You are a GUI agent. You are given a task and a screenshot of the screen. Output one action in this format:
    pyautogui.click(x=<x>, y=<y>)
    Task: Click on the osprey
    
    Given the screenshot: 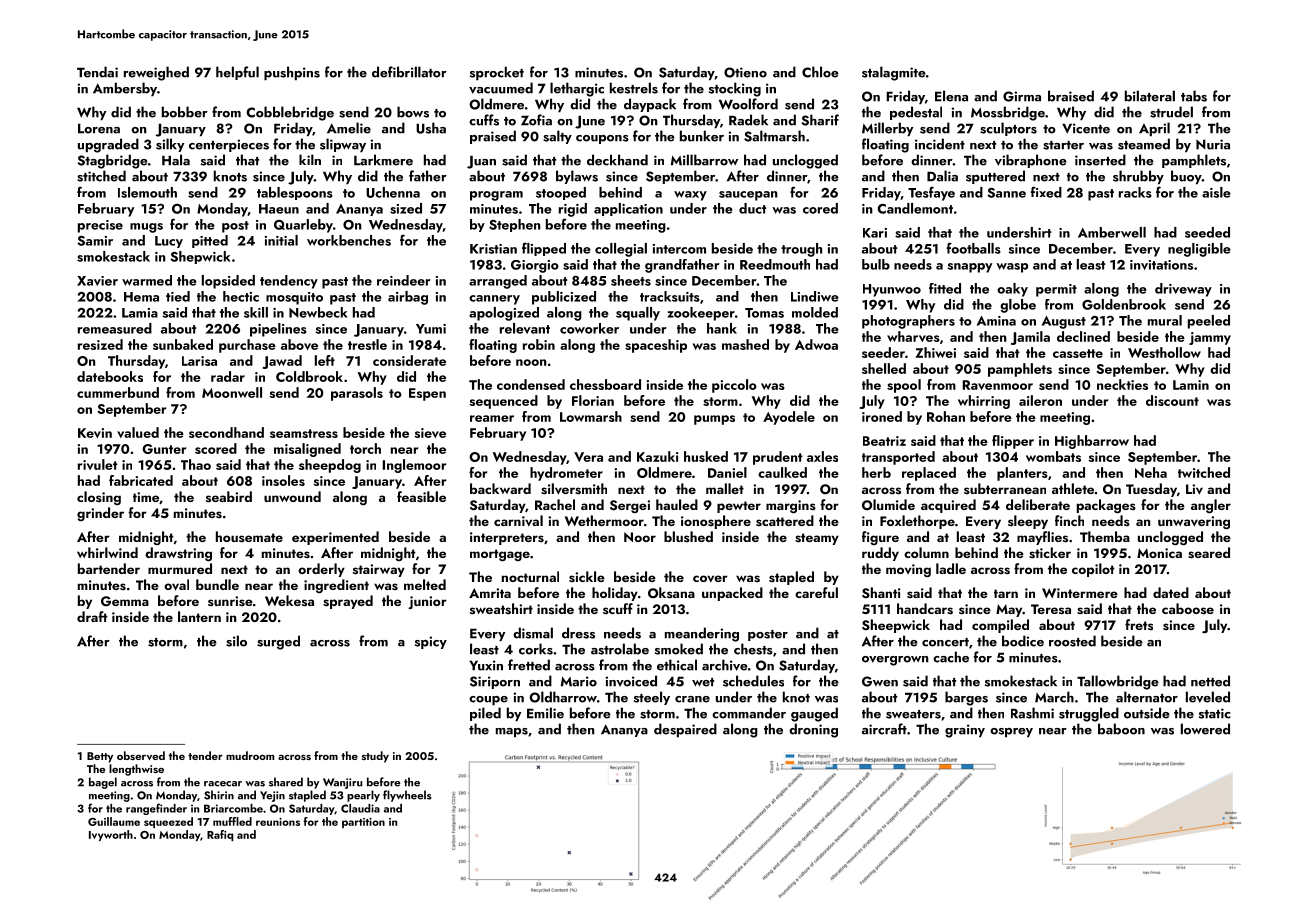 What is the action you would take?
    pyautogui.click(x=1011, y=732)
